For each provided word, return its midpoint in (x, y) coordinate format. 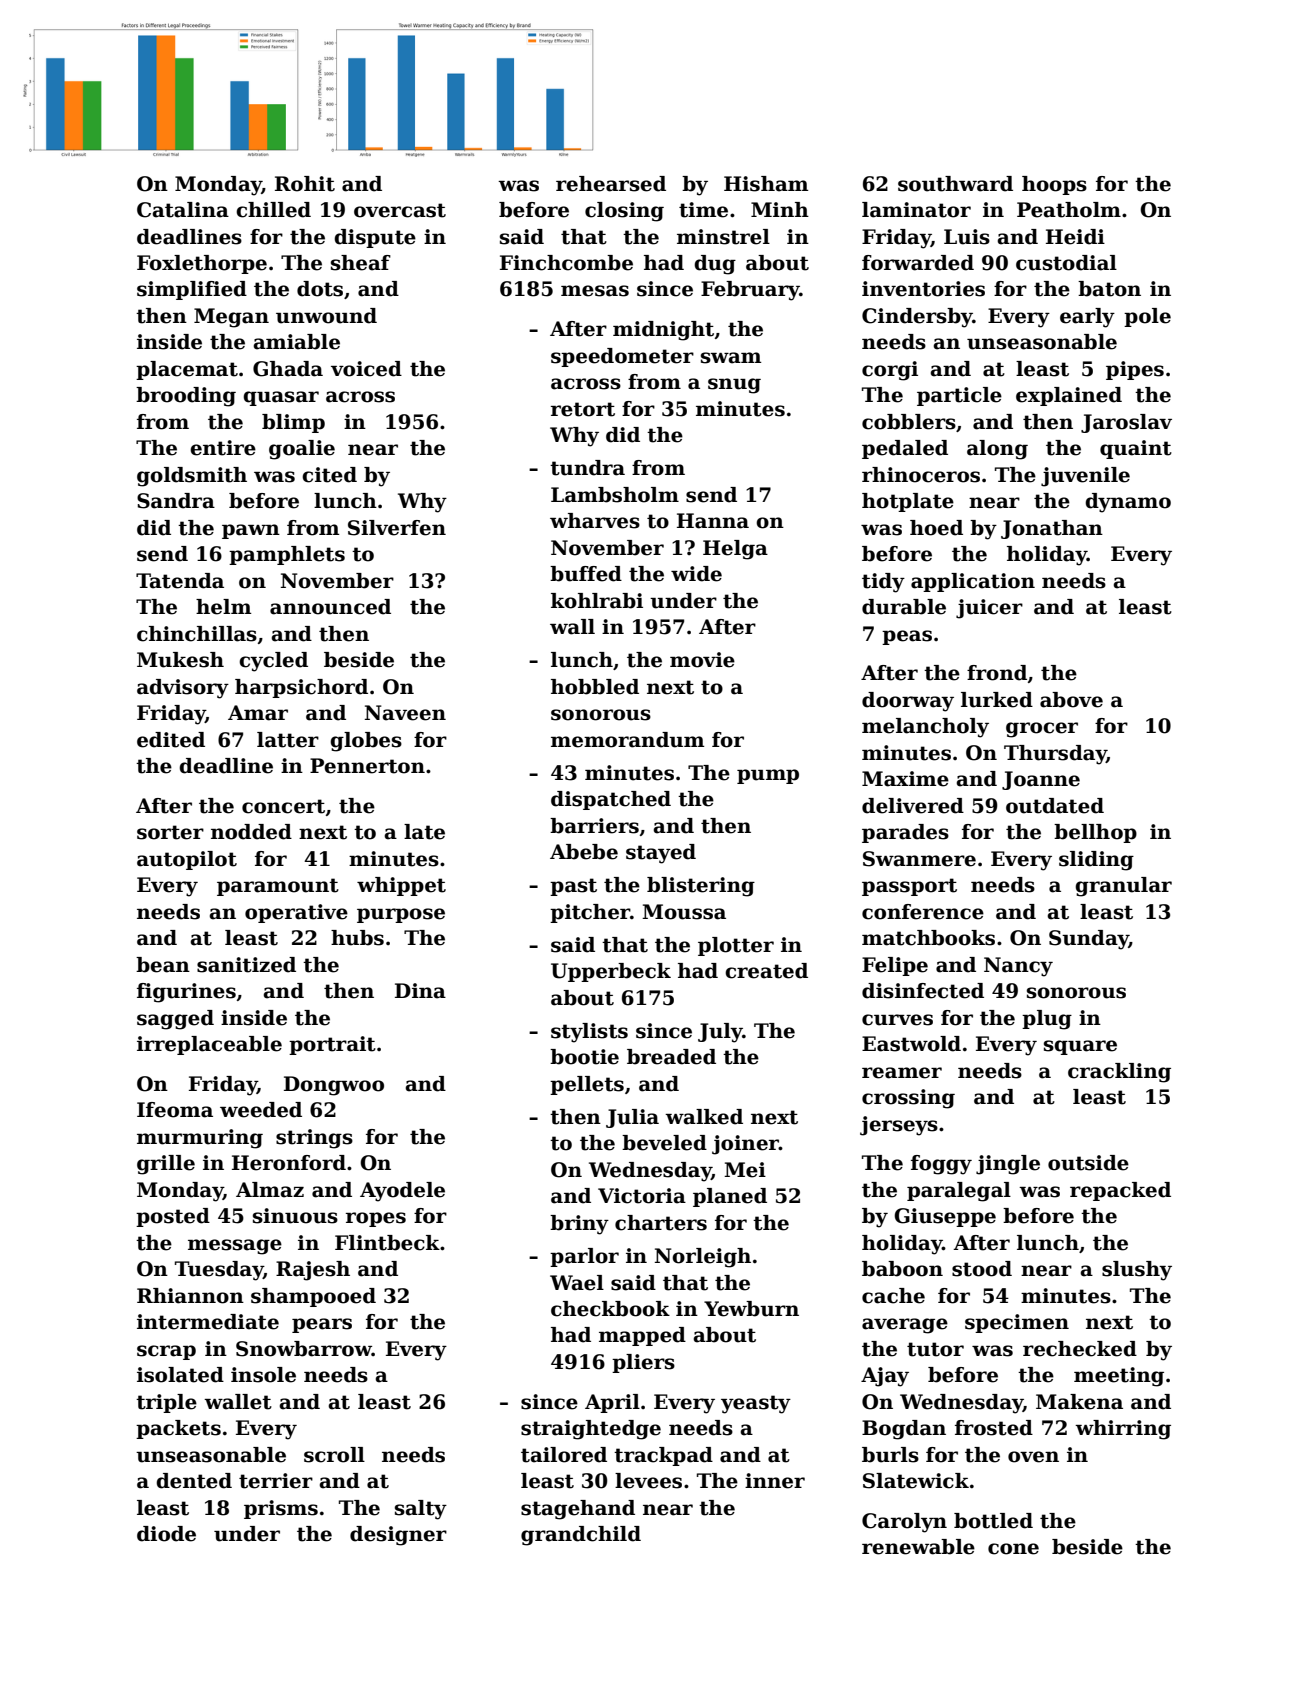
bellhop (1095, 833)
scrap (166, 1352)
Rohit (305, 184)
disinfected (923, 991)
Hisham (766, 184)
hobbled (595, 687)
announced (330, 607)
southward (955, 184)
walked (704, 1117)
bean (163, 965)
